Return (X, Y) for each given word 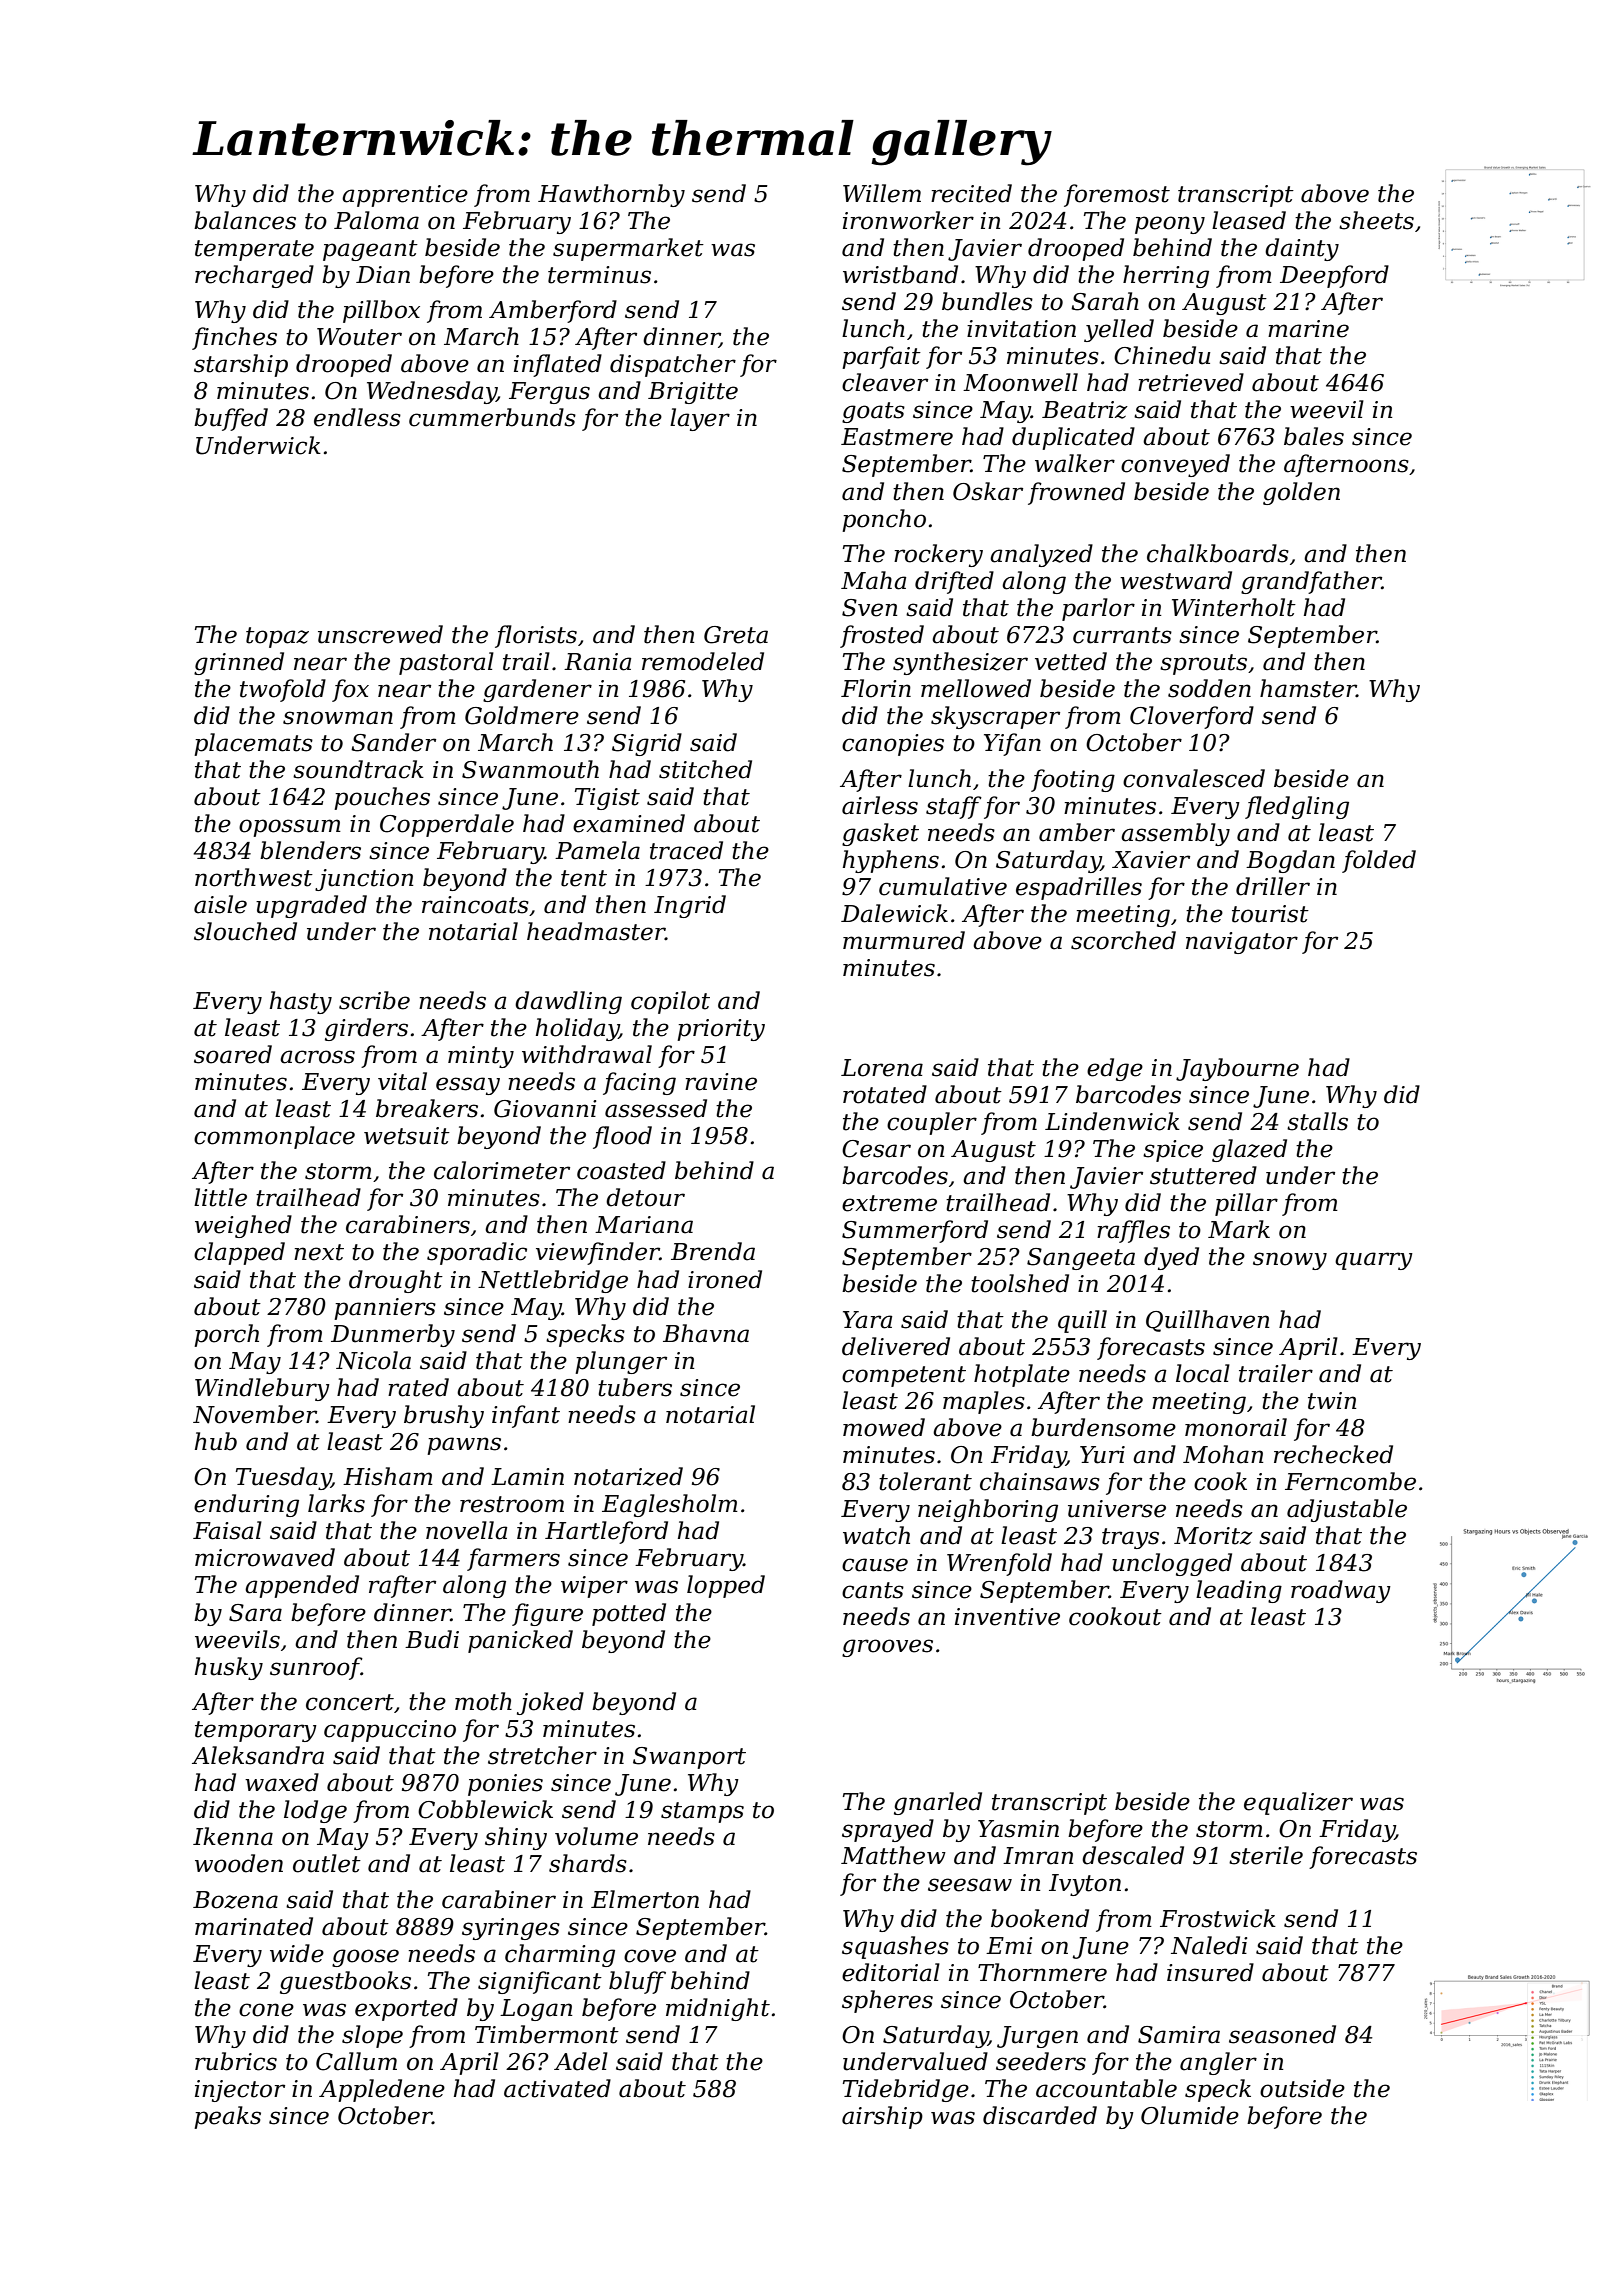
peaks (227, 2117)
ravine (721, 1082)
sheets (1376, 220)
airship (882, 2117)
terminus (599, 275)
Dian (383, 275)
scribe (374, 1000)
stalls (1317, 1121)
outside (1302, 2088)
